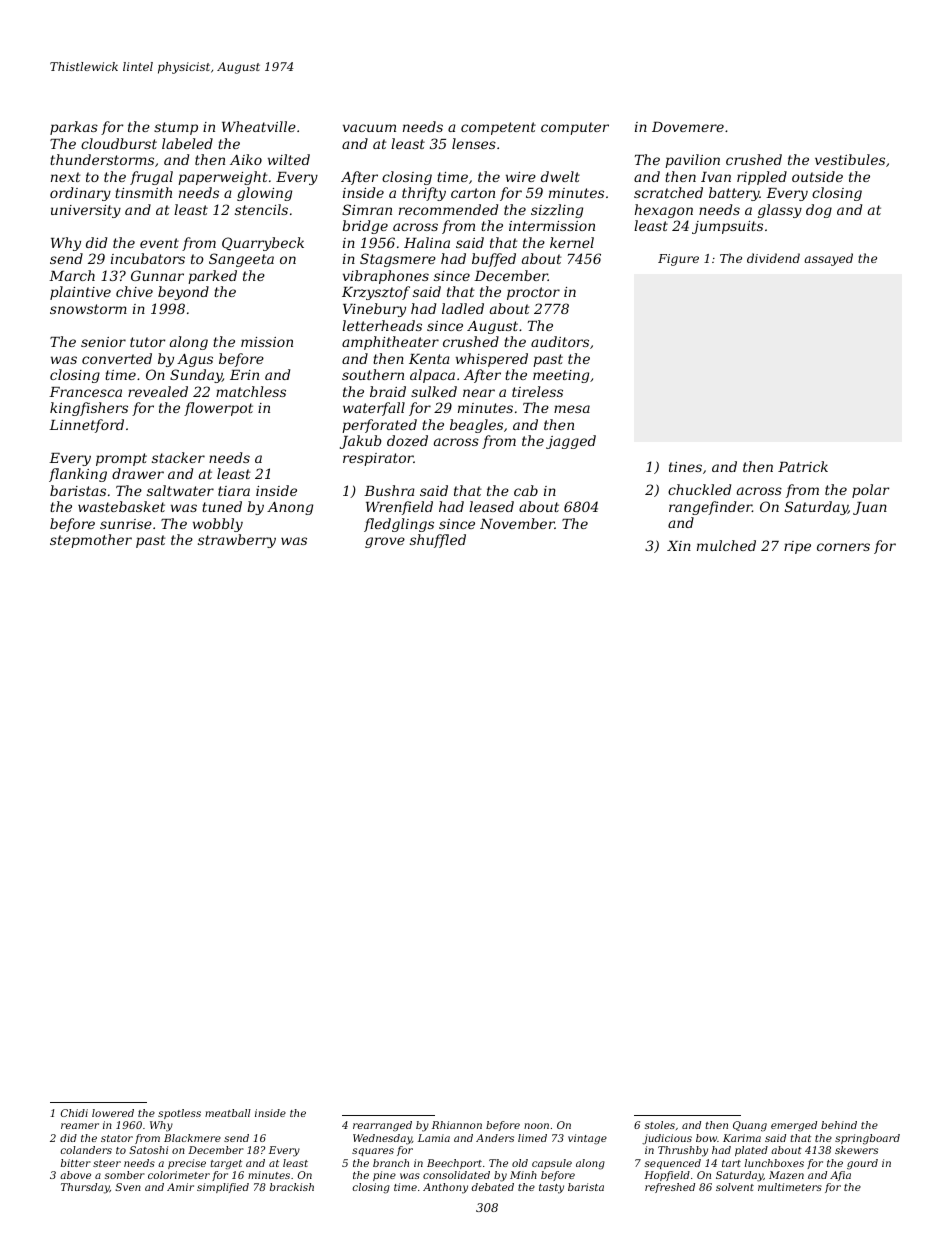 This image has width=952, height=1233. I want to click on Jakub, so click(361, 442).
